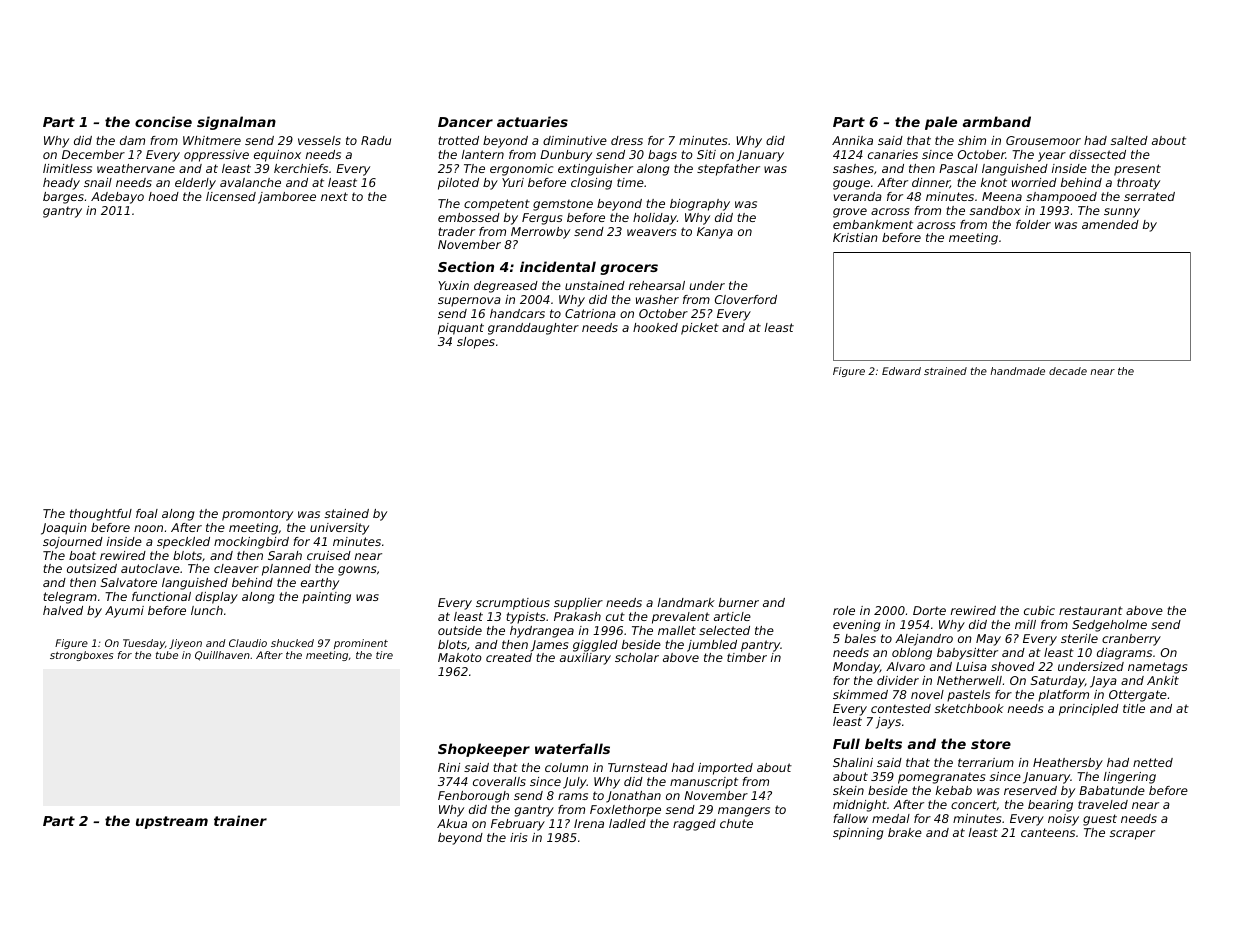 Image resolution: width=1233 pixels, height=952 pixels. Describe the element at coordinates (287, 198) in the document. I see `jamboree` at that location.
